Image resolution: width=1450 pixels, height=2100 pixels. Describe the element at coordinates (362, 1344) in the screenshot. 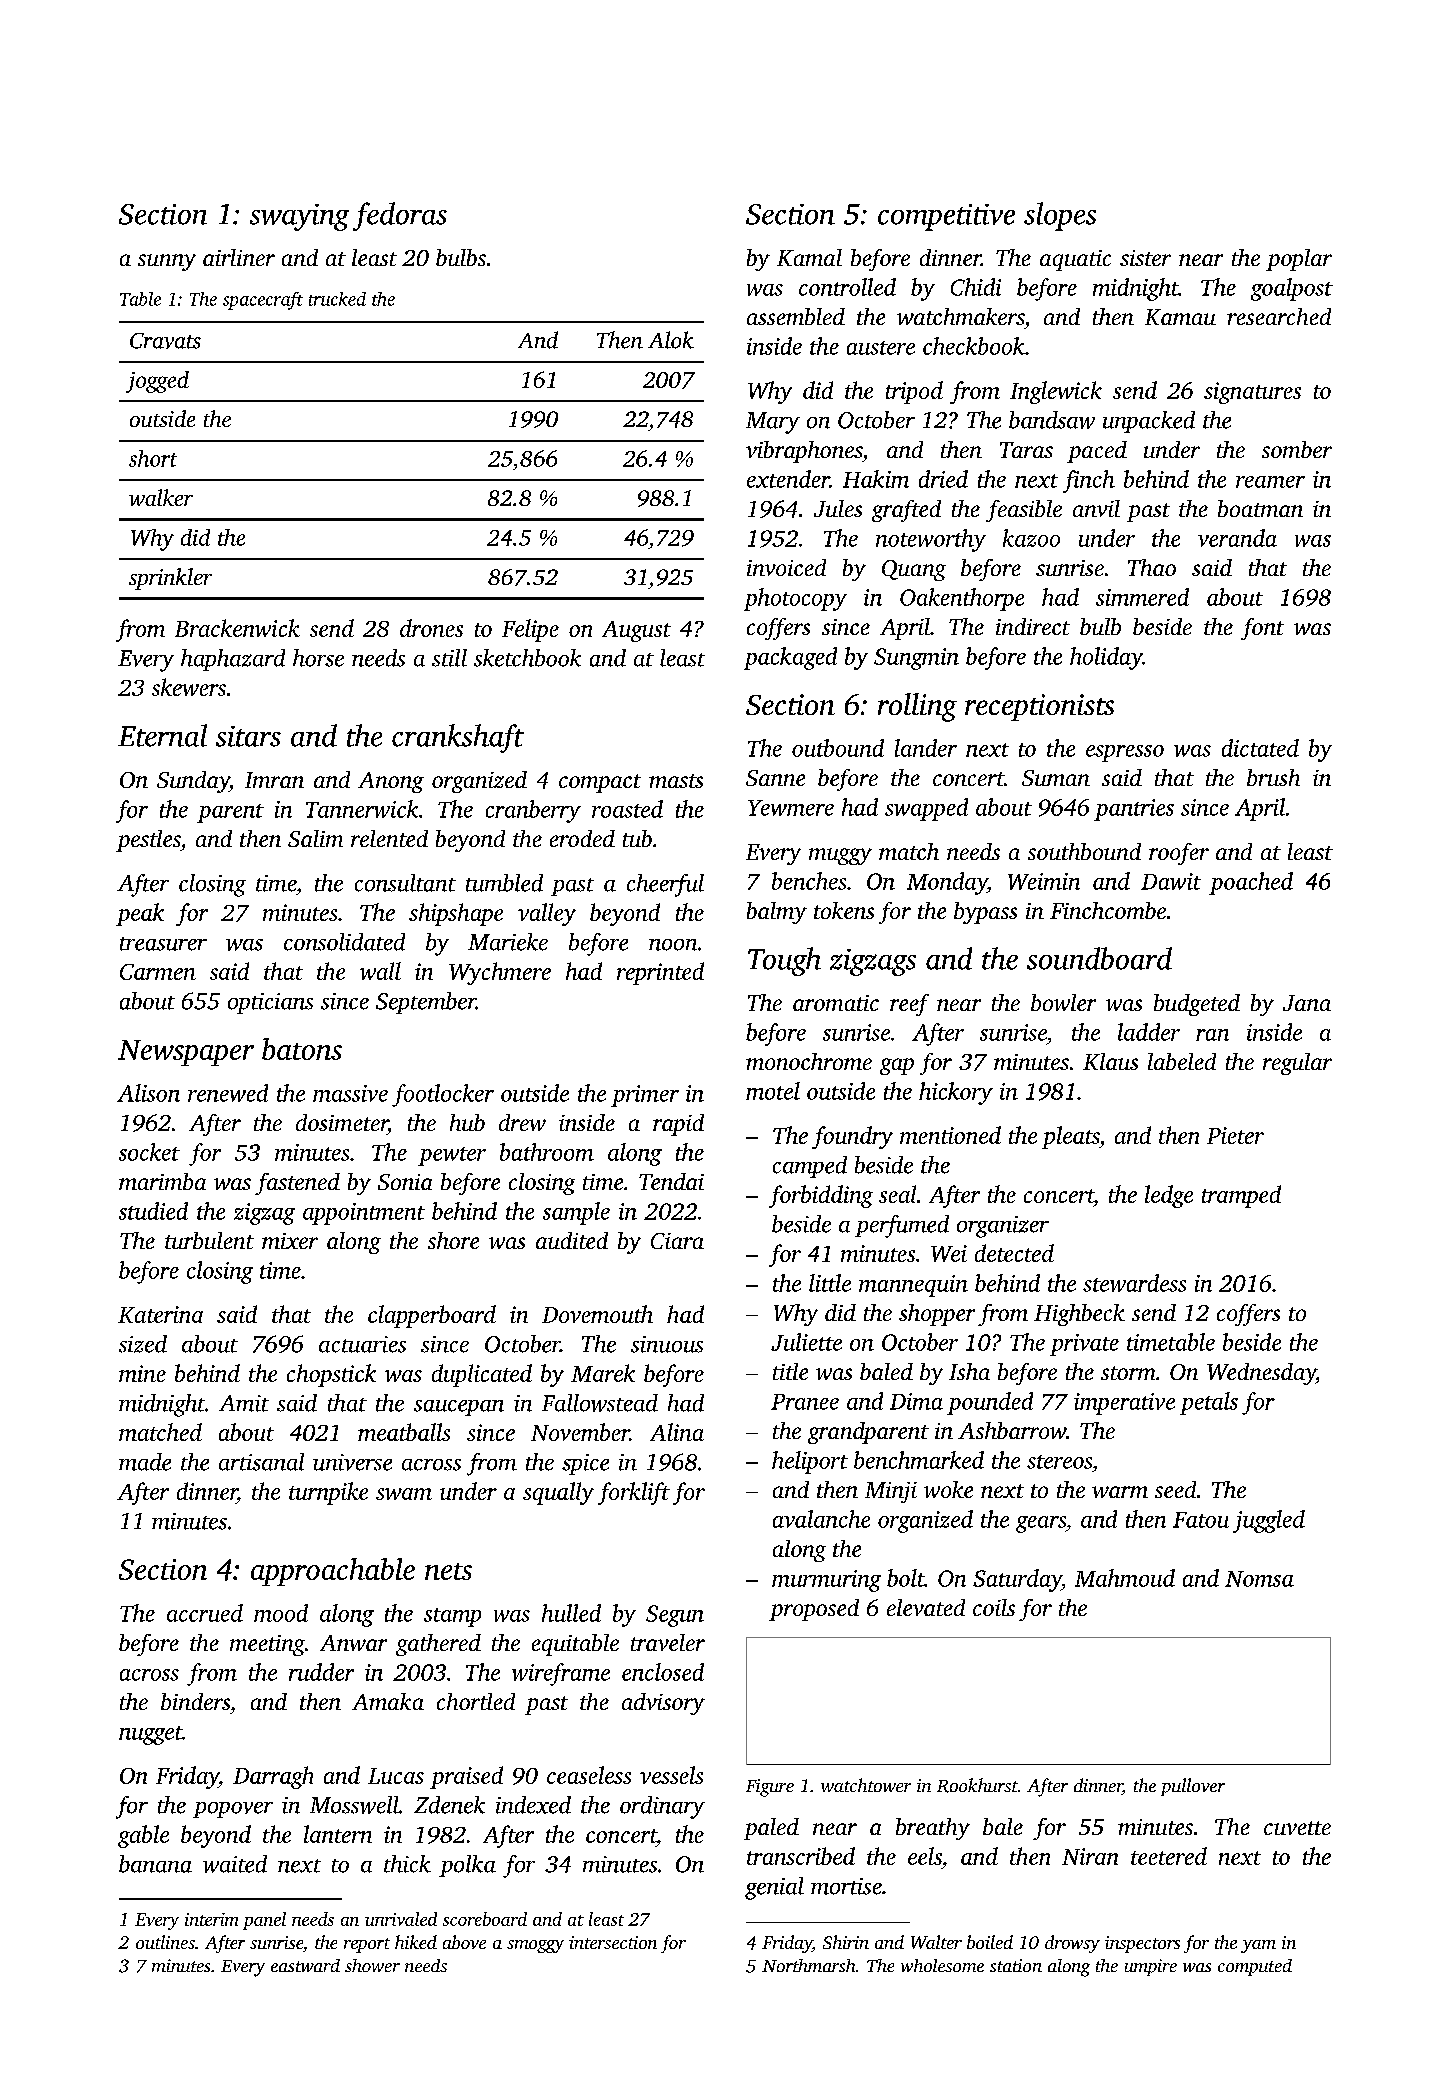

I see `actuaries` at that location.
